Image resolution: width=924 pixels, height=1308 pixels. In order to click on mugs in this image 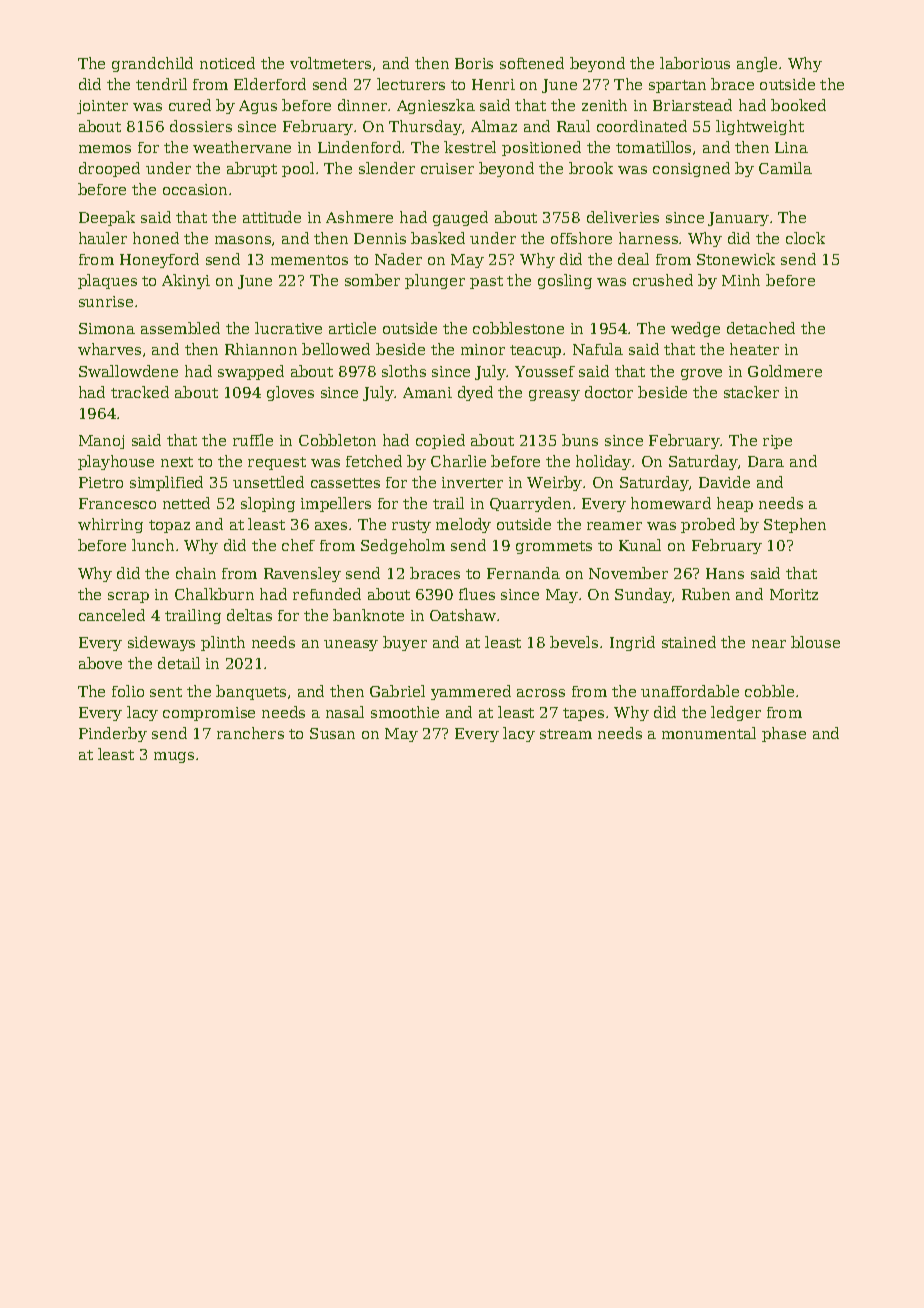, I will do `click(174, 757)`.
